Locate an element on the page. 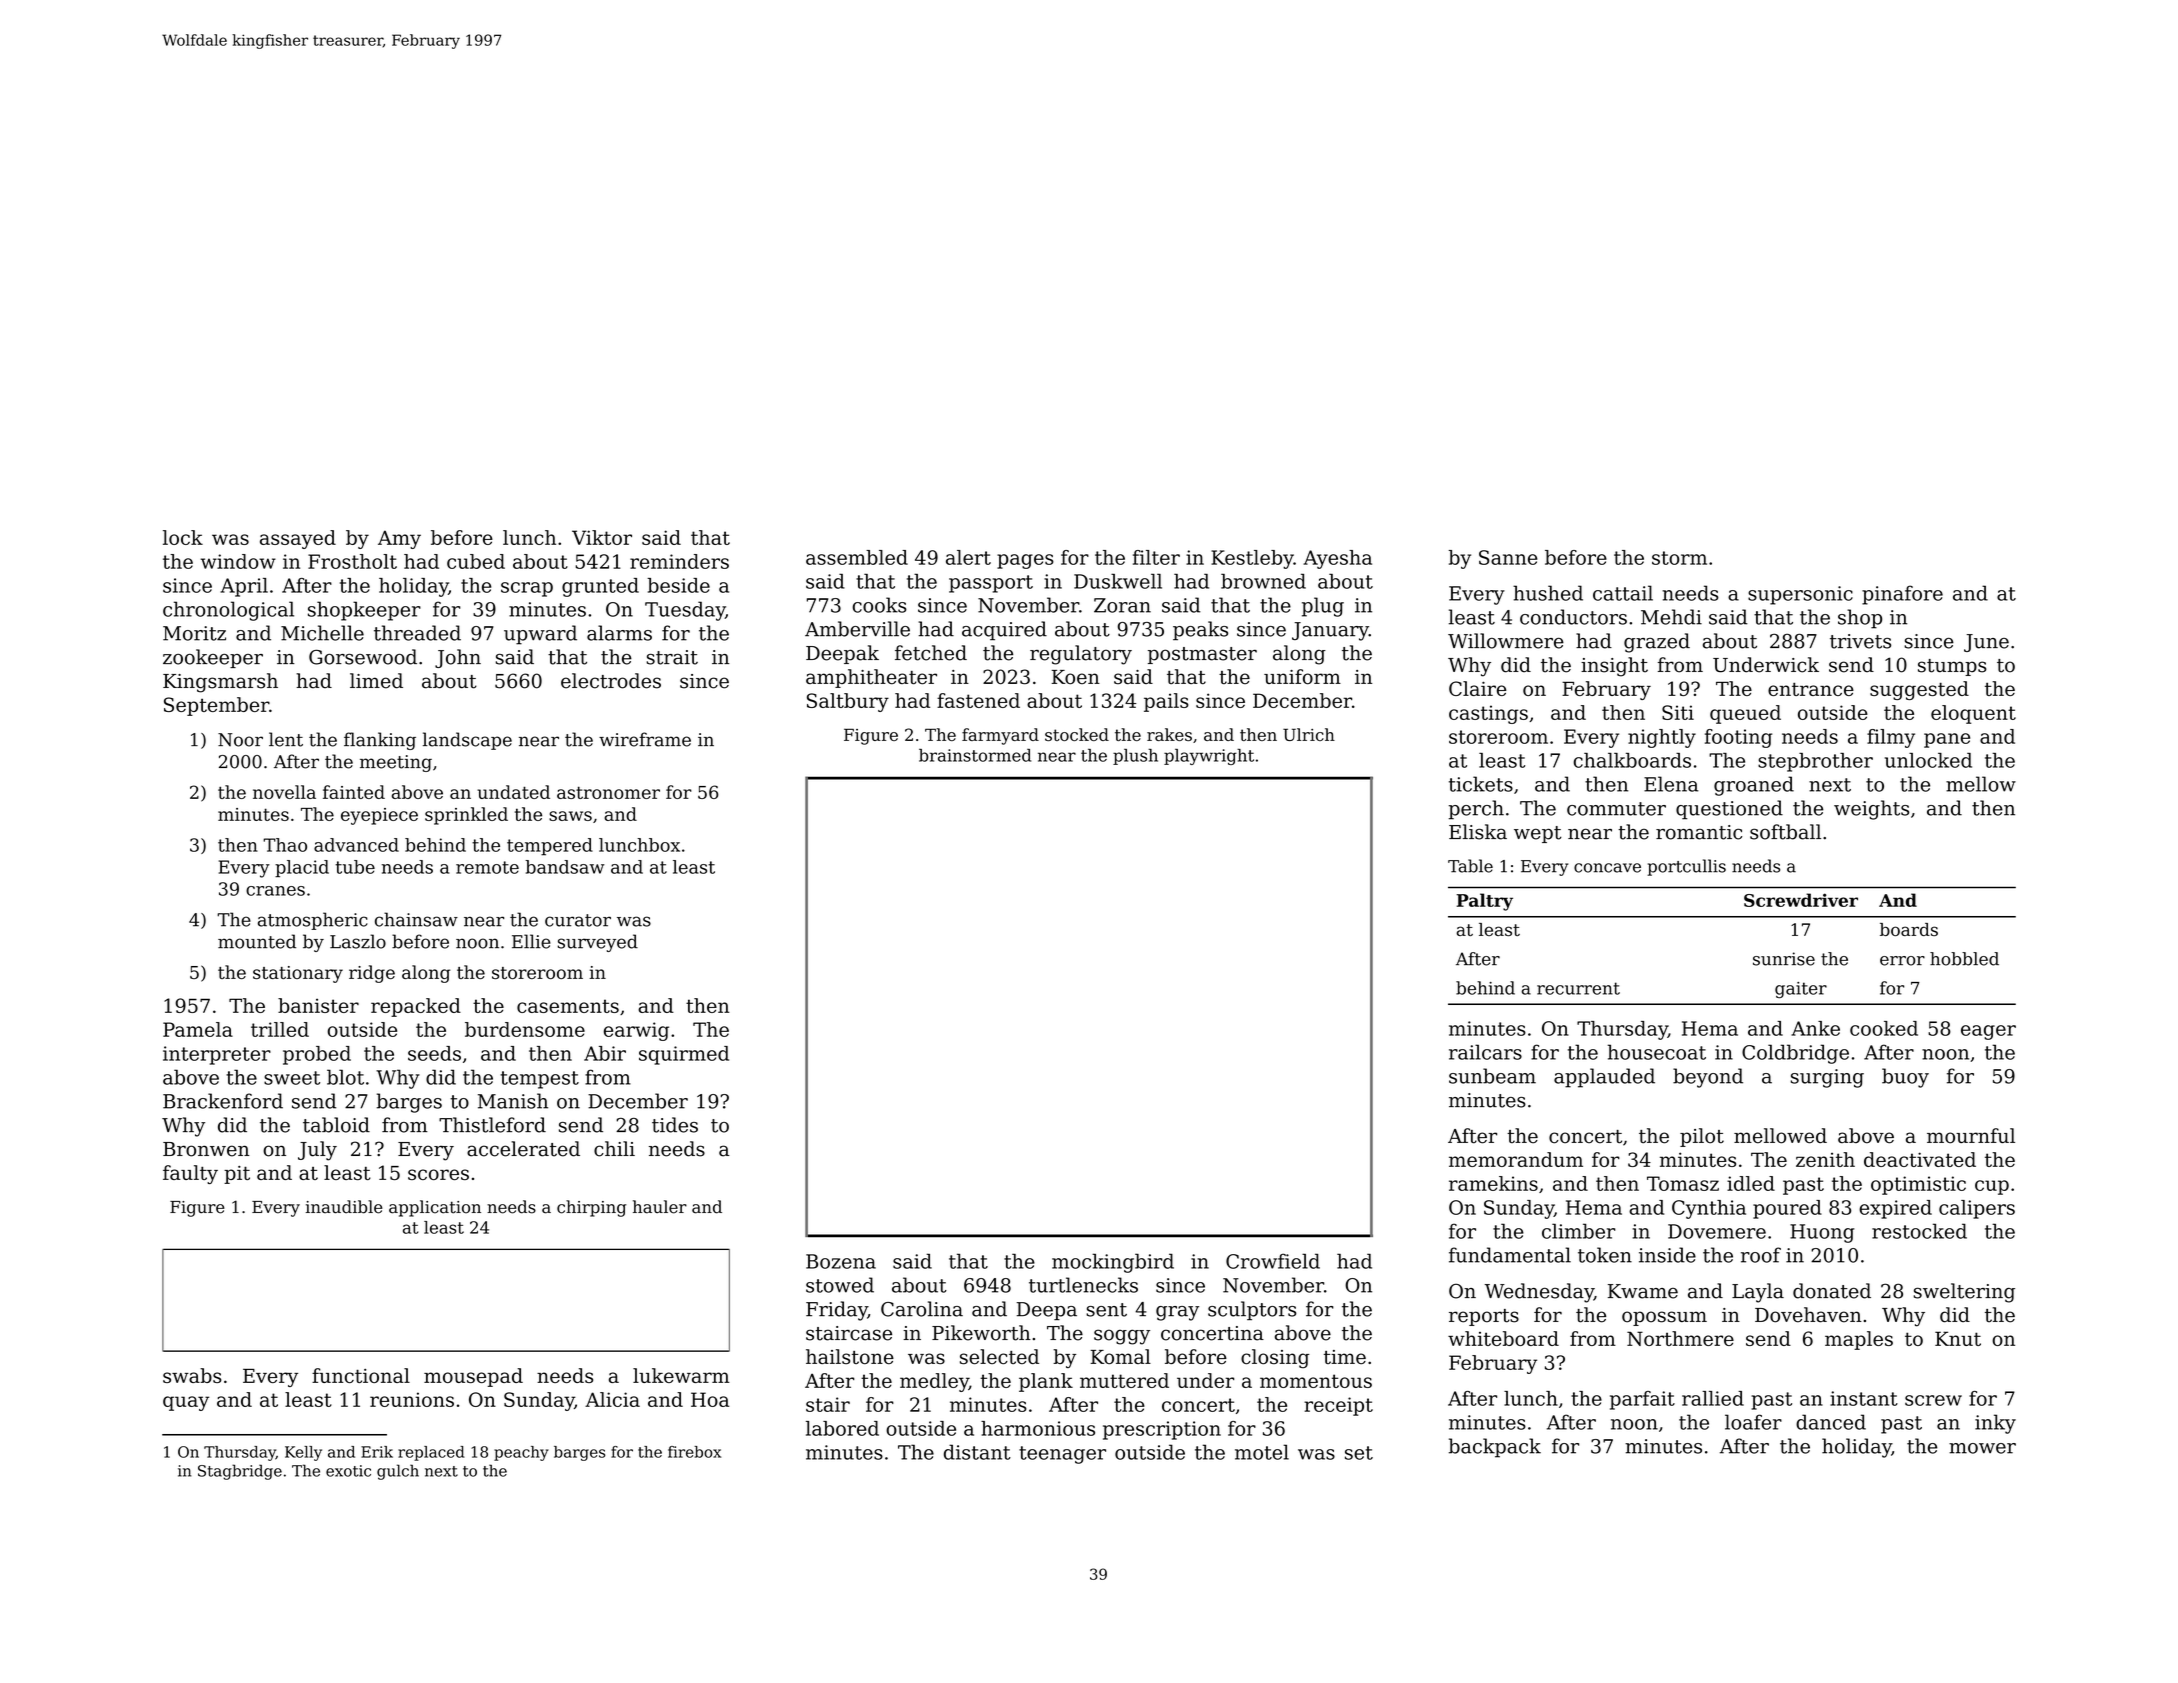 The height and width of the page is (1683, 2178). assembled is located at coordinates (857, 557).
